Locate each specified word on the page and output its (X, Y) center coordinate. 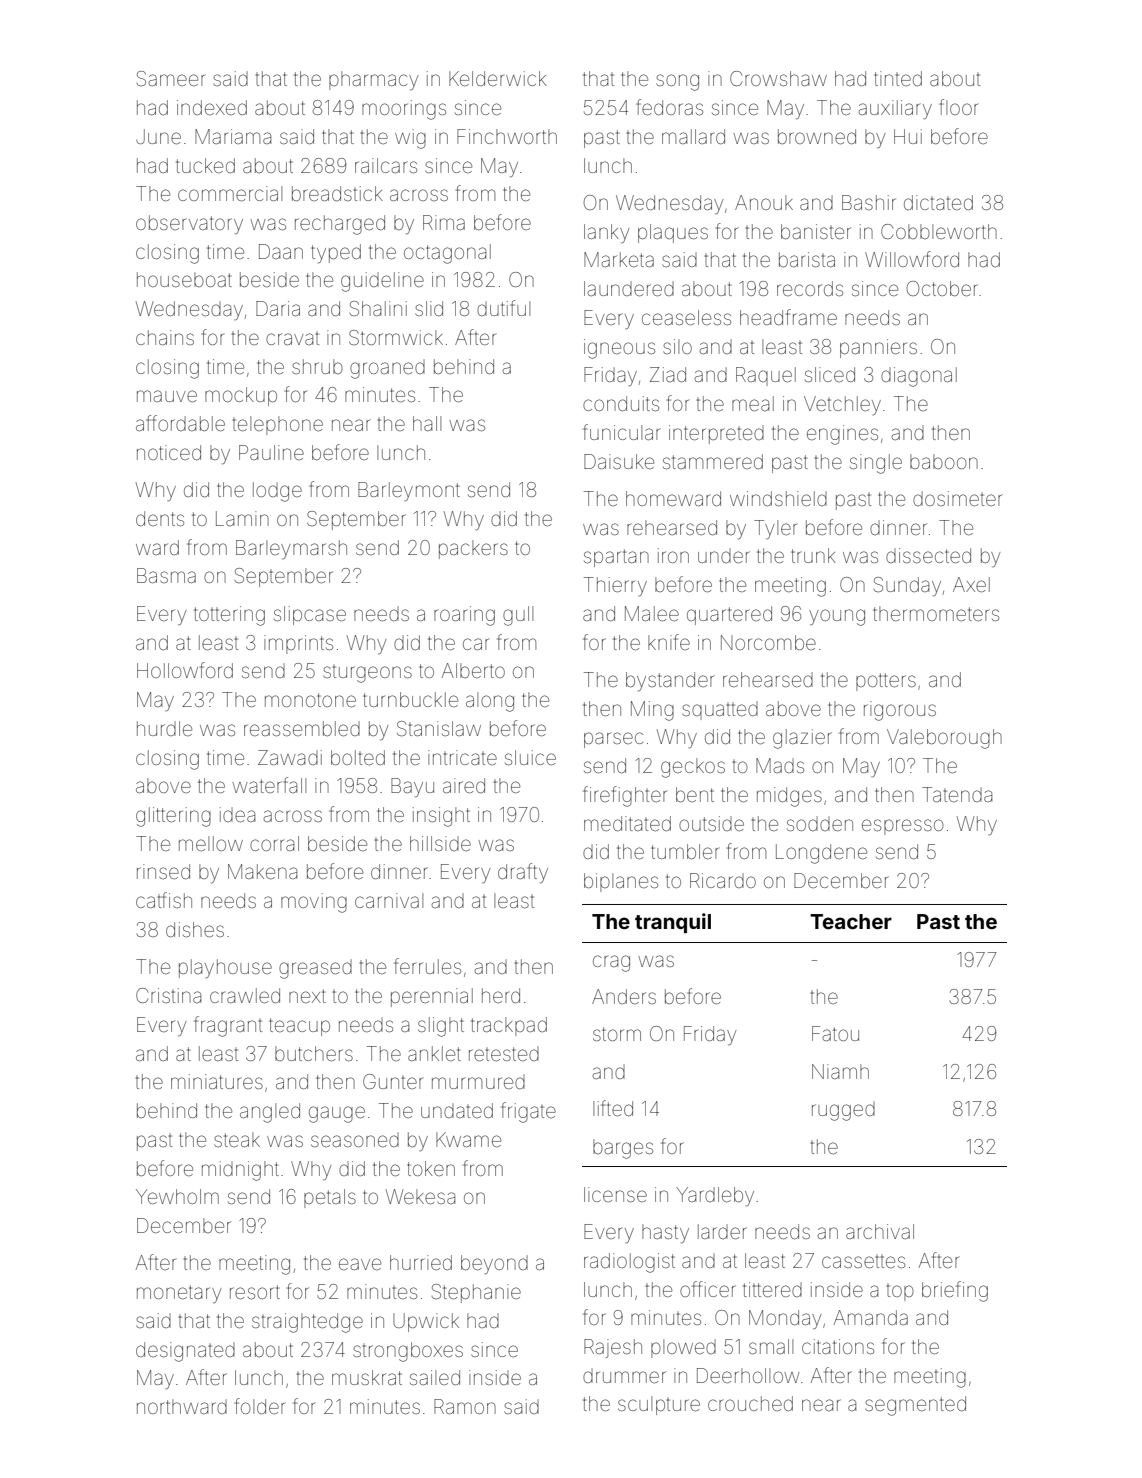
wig (410, 139)
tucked (205, 165)
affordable (180, 423)
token (431, 1168)
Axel (971, 584)
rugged (843, 1111)
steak (237, 1139)
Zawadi (290, 757)
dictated (938, 202)
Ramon (465, 1406)
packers (473, 549)
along (490, 702)
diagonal (919, 377)
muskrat (367, 1377)
